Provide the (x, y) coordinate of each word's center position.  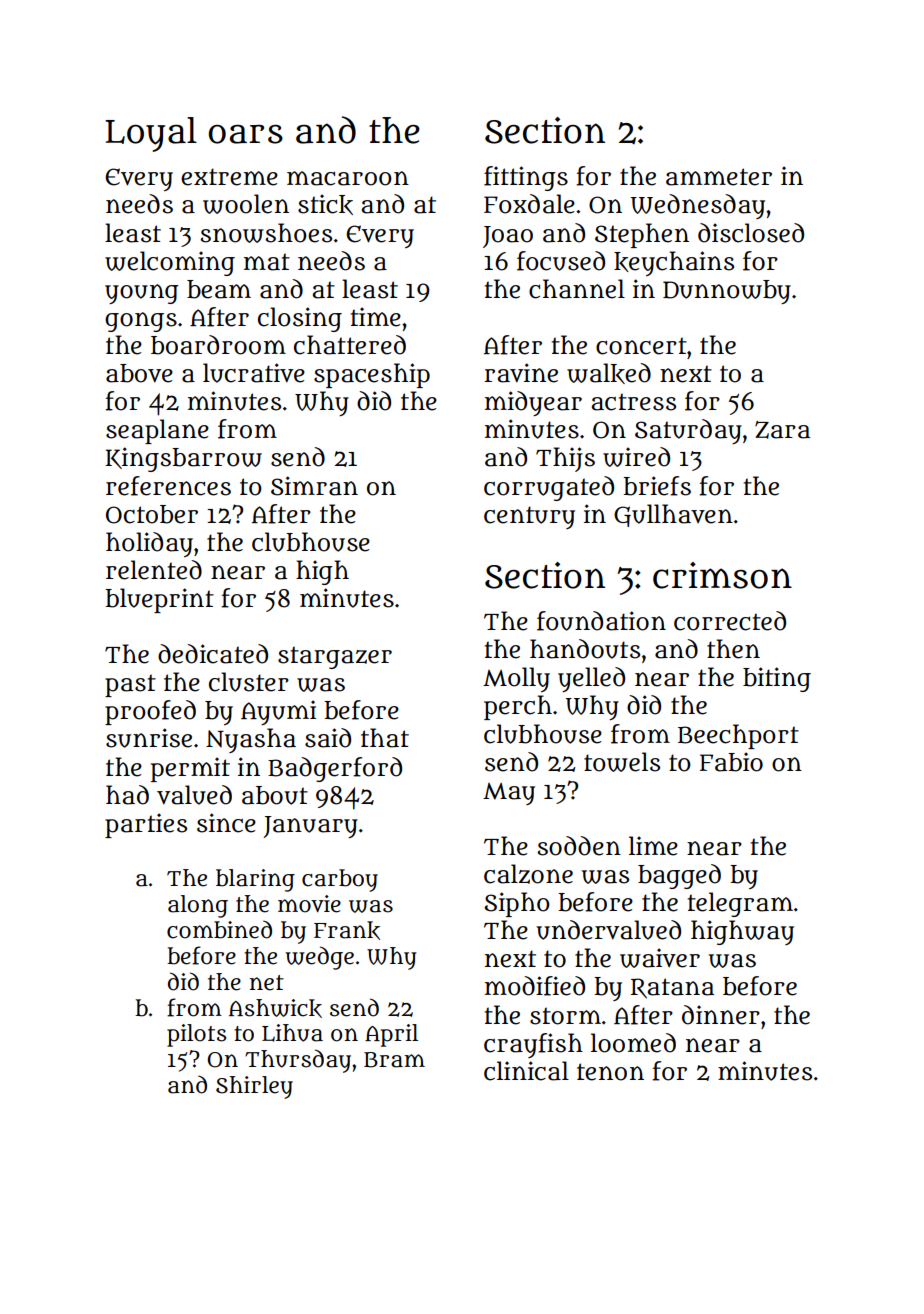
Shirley (254, 1087)
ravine (521, 373)
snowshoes (266, 233)
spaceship (372, 375)
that (385, 738)
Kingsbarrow (183, 459)
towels (622, 762)
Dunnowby (727, 292)
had (127, 795)
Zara (782, 430)
